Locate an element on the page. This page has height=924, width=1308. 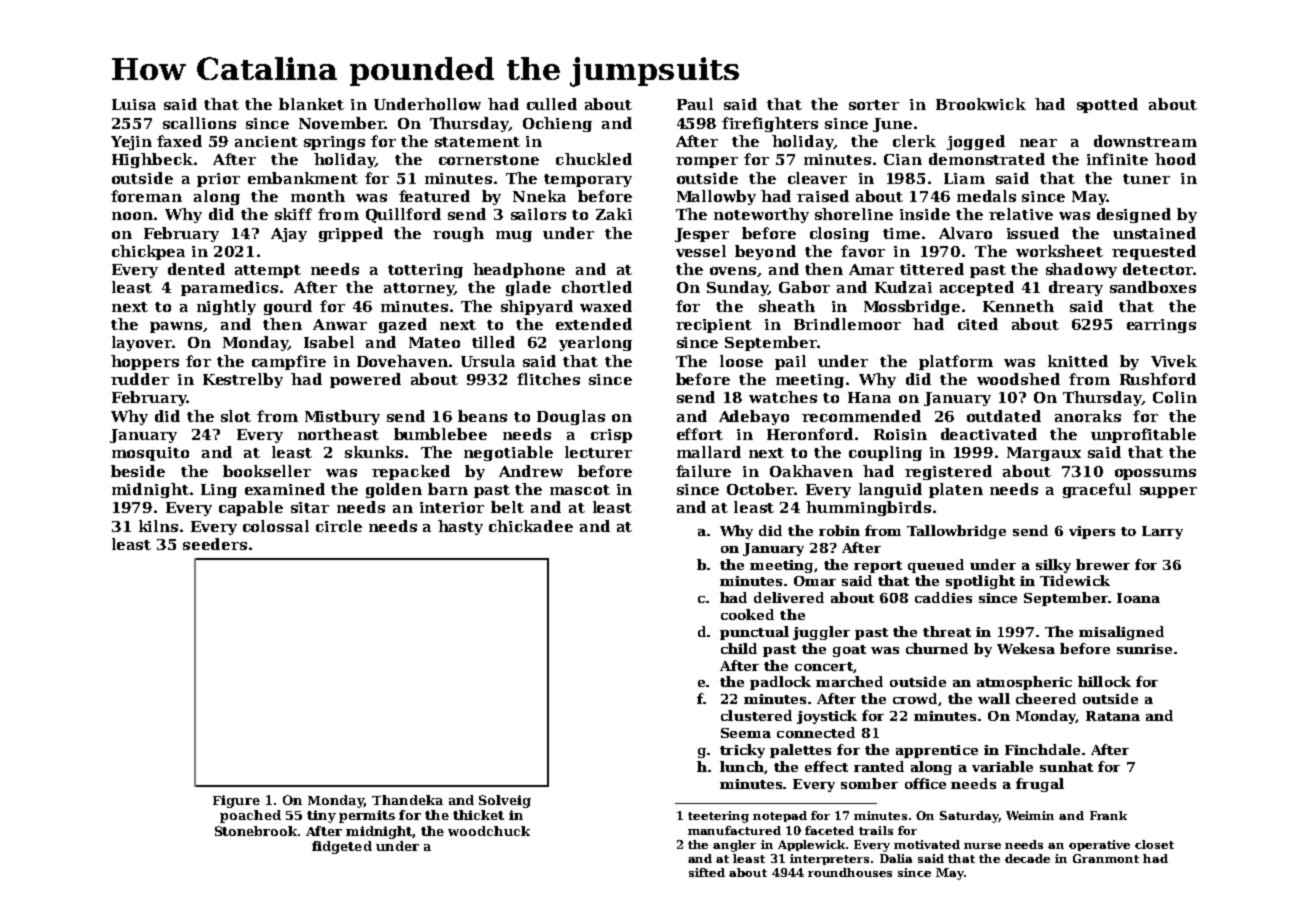
shadowy is located at coordinates (1081, 270).
